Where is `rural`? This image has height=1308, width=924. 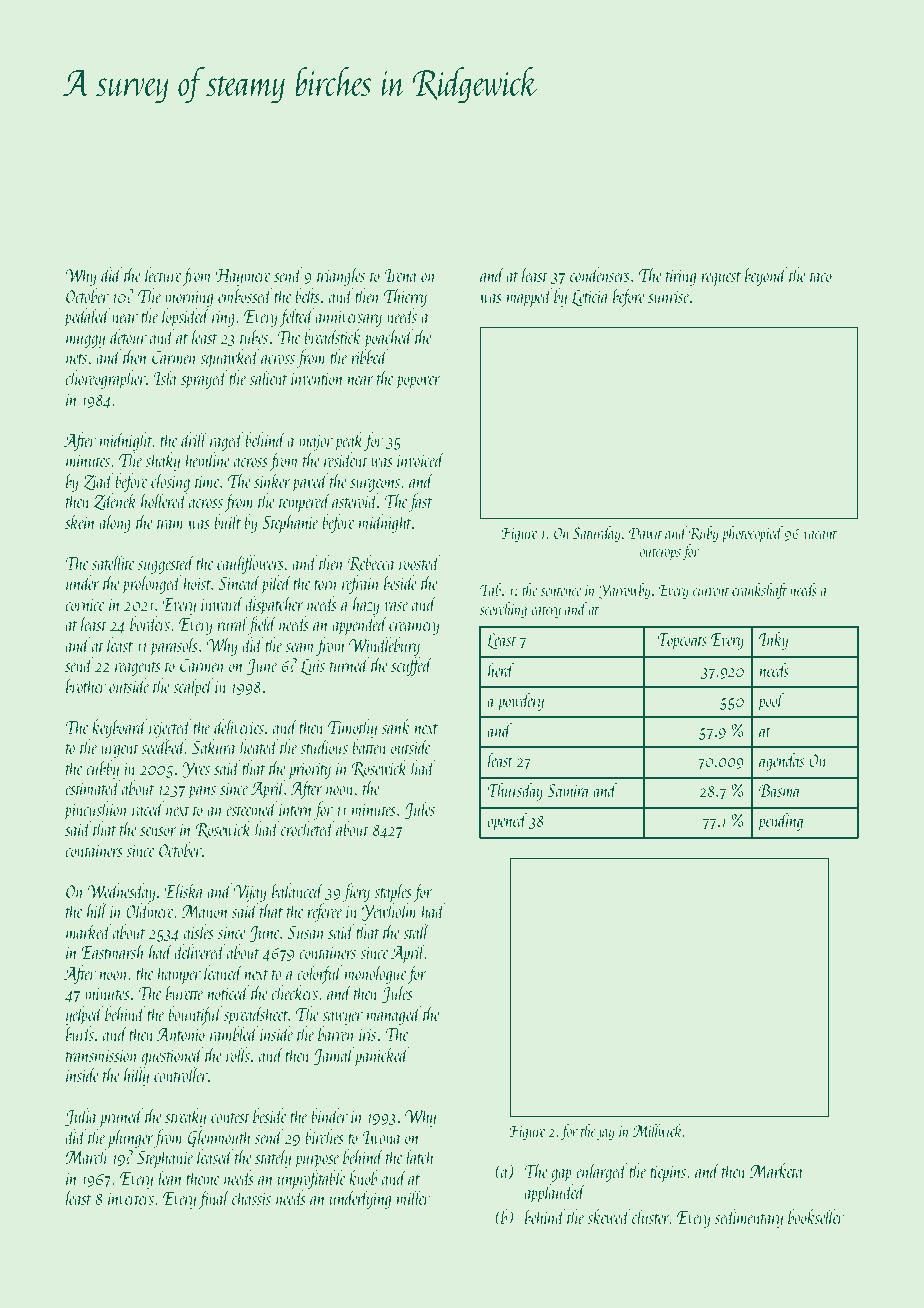 rural is located at coordinates (232, 623).
